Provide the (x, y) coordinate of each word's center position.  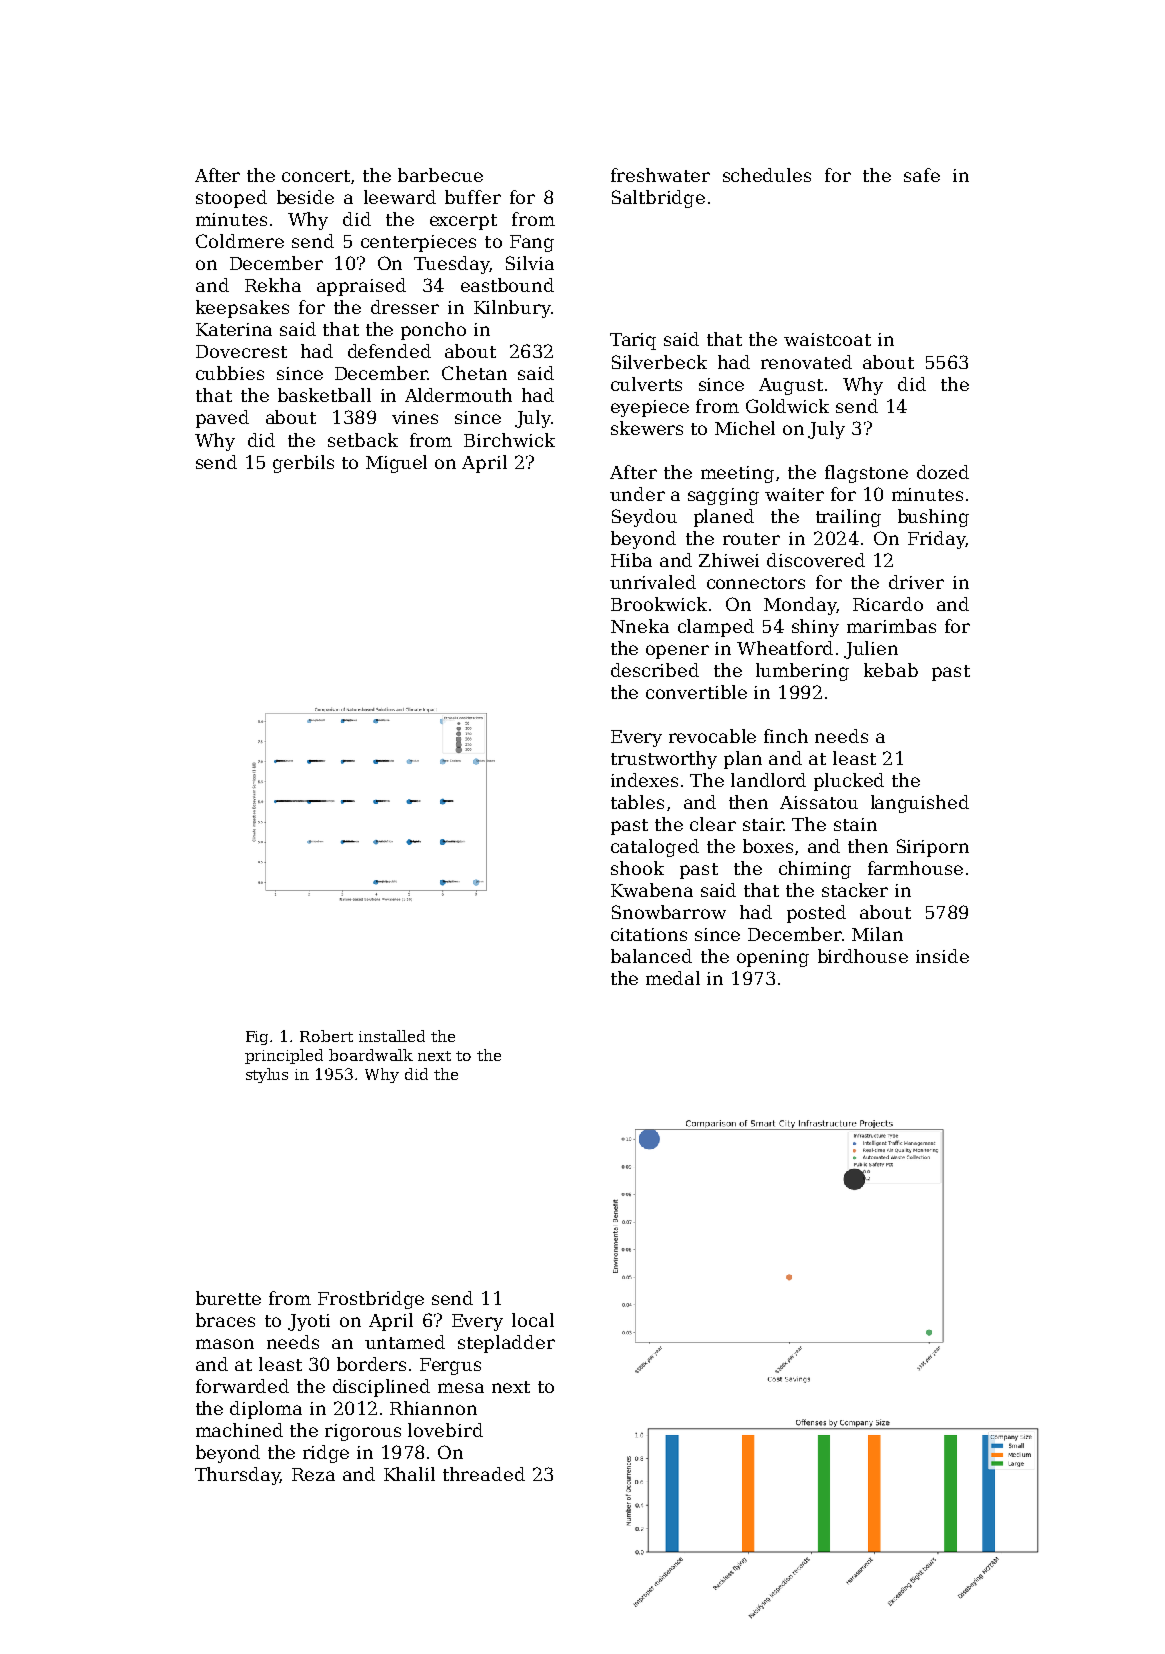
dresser (405, 307)
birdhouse (863, 956)
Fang (532, 243)
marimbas (891, 626)
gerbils (303, 464)
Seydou (644, 518)
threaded (484, 1474)
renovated (806, 362)
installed (392, 1036)
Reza (313, 1474)
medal (673, 978)
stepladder (506, 1344)
